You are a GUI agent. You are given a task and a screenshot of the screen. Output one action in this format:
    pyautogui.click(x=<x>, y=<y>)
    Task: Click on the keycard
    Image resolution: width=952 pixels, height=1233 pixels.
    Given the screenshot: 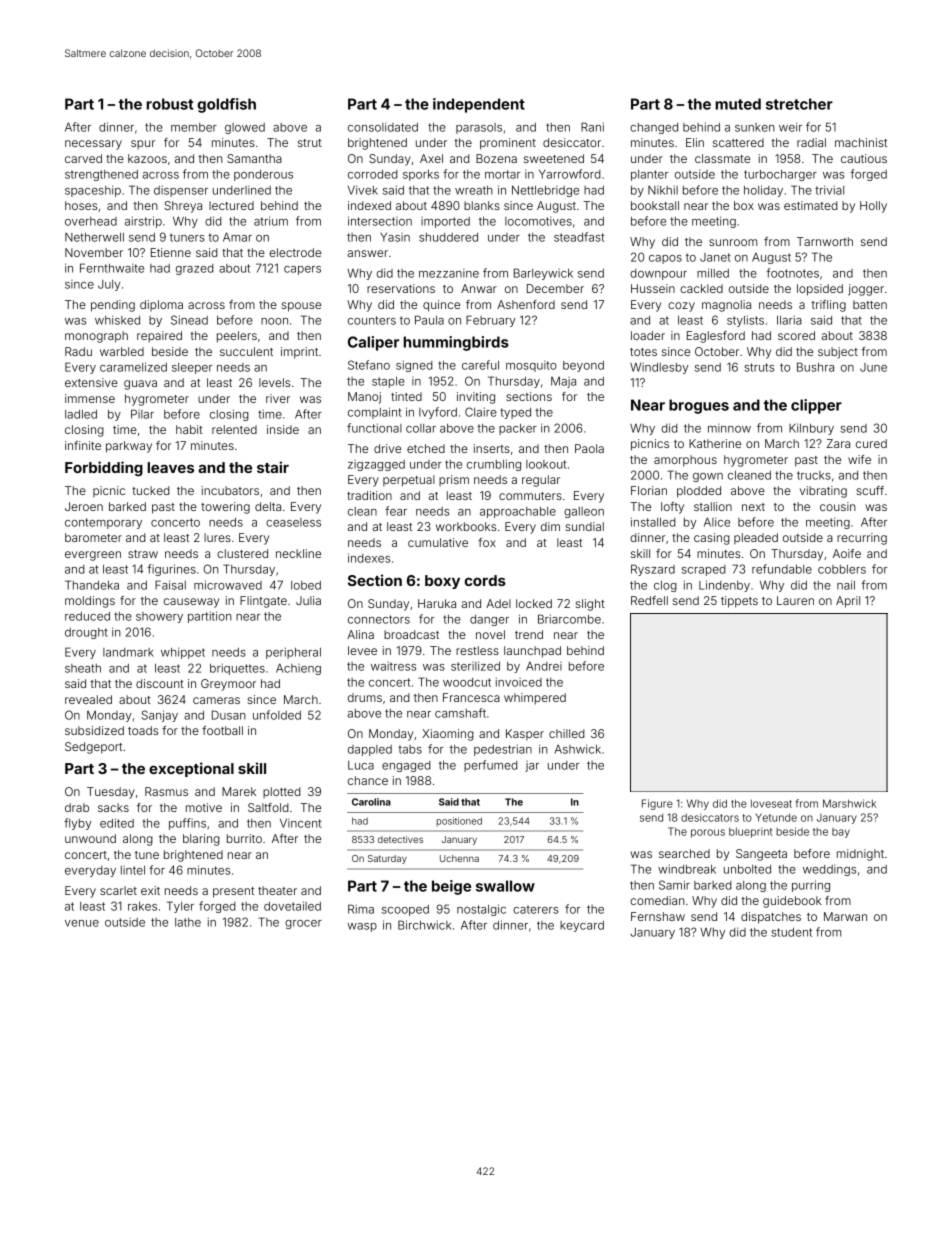 What is the action you would take?
    pyautogui.click(x=582, y=926)
